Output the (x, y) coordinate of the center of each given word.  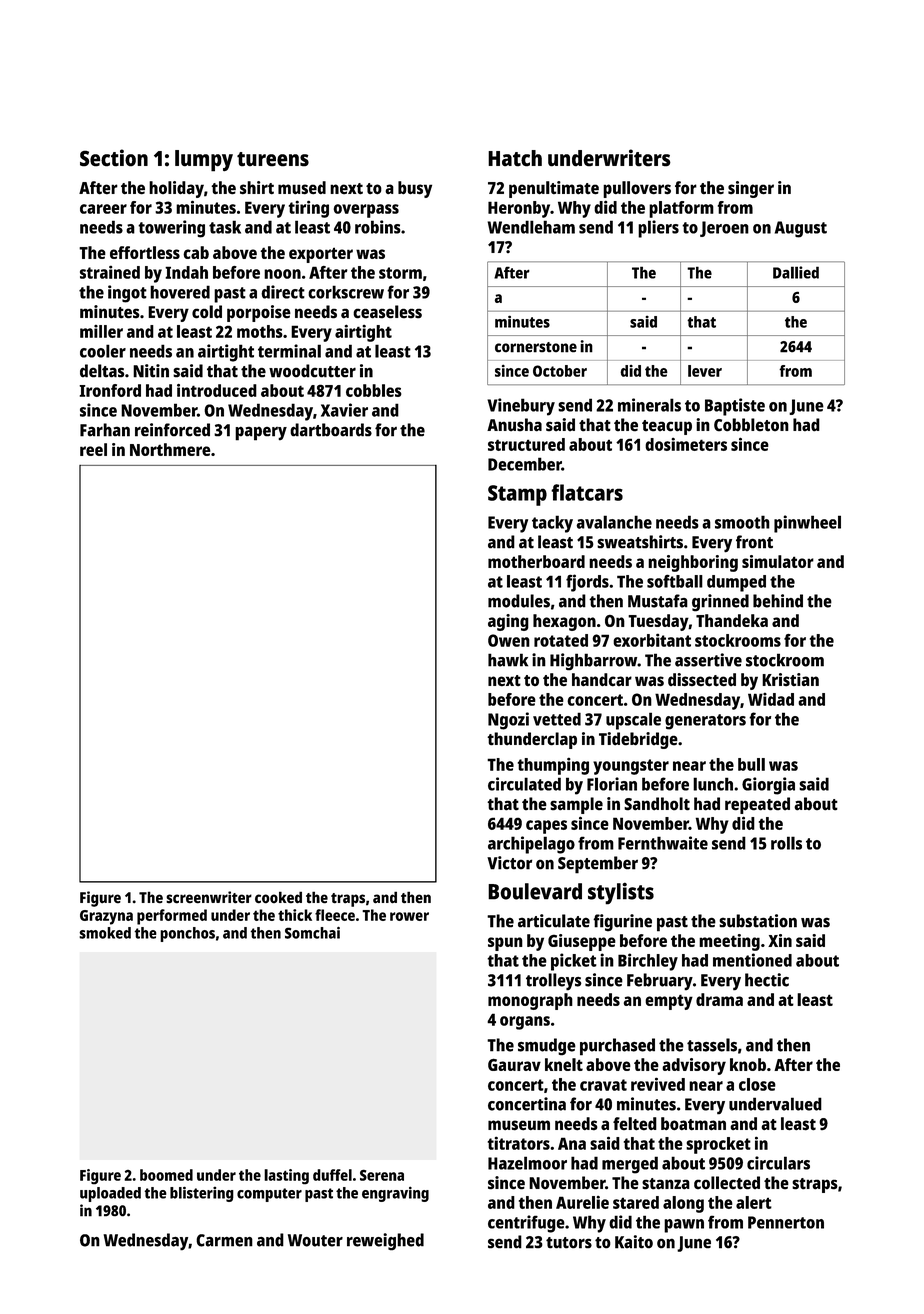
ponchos (187, 934)
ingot (127, 294)
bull (751, 764)
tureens (273, 159)
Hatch (515, 158)
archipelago (531, 845)
